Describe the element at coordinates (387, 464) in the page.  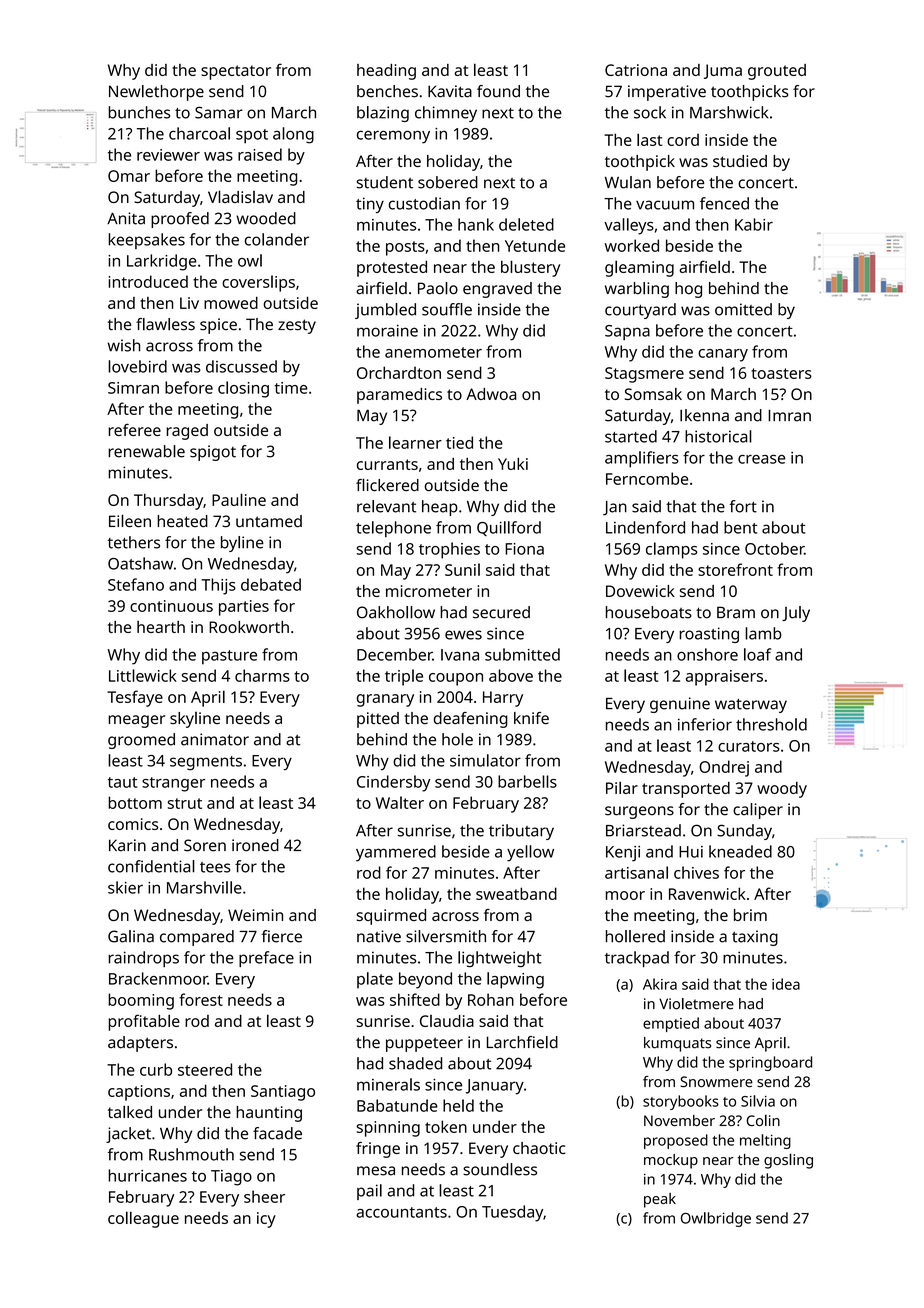
I see `currants` at that location.
